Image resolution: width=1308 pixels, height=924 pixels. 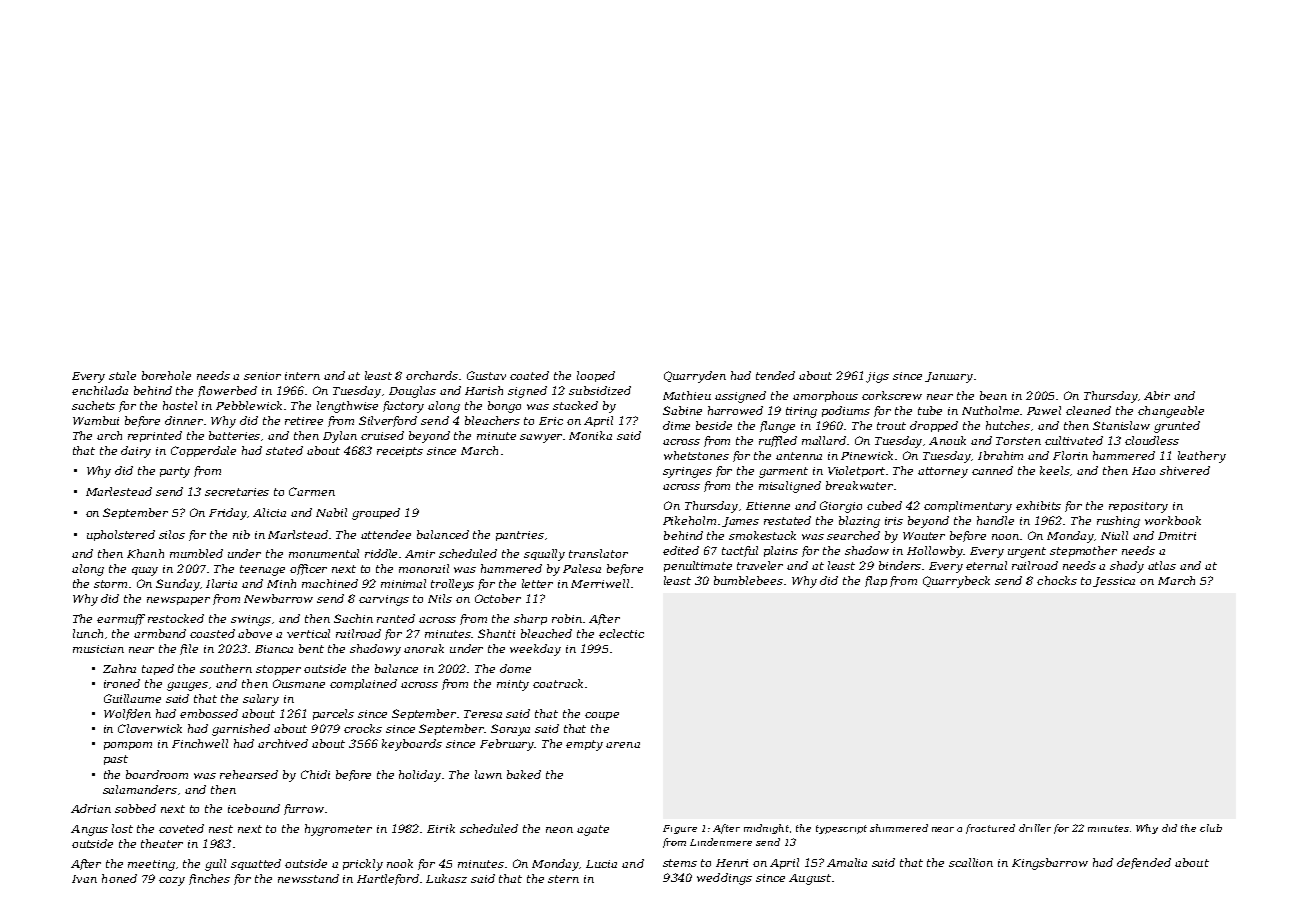 What do you see at coordinates (261, 700) in the page?
I see `salary` at bounding box center [261, 700].
